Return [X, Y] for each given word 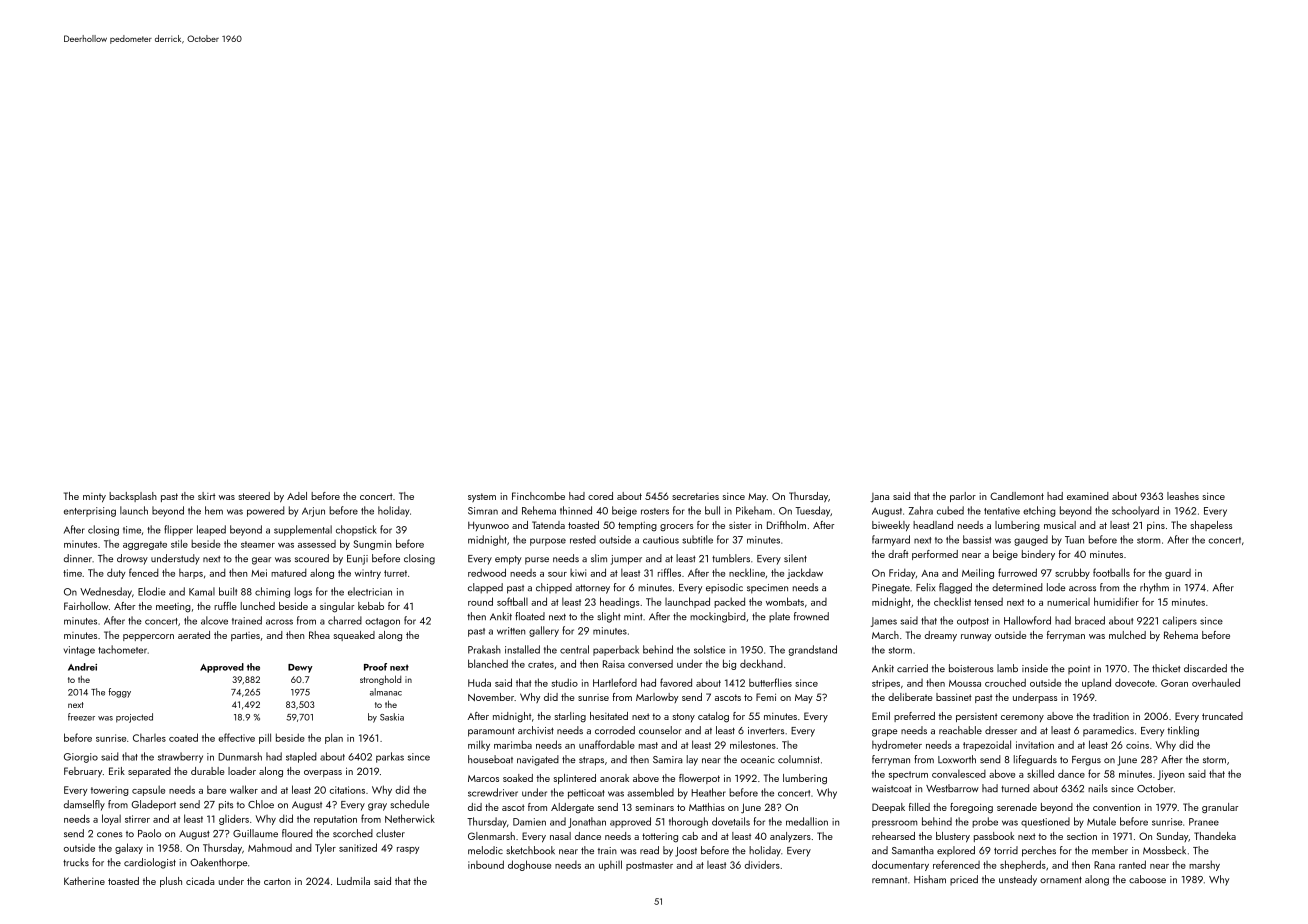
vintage [79, 651]
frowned [811, 616]
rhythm [1154, 588]
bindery [1038, 555]
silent [795, 558]
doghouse [529, 865]
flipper [178, 530]
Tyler [325, 848]
